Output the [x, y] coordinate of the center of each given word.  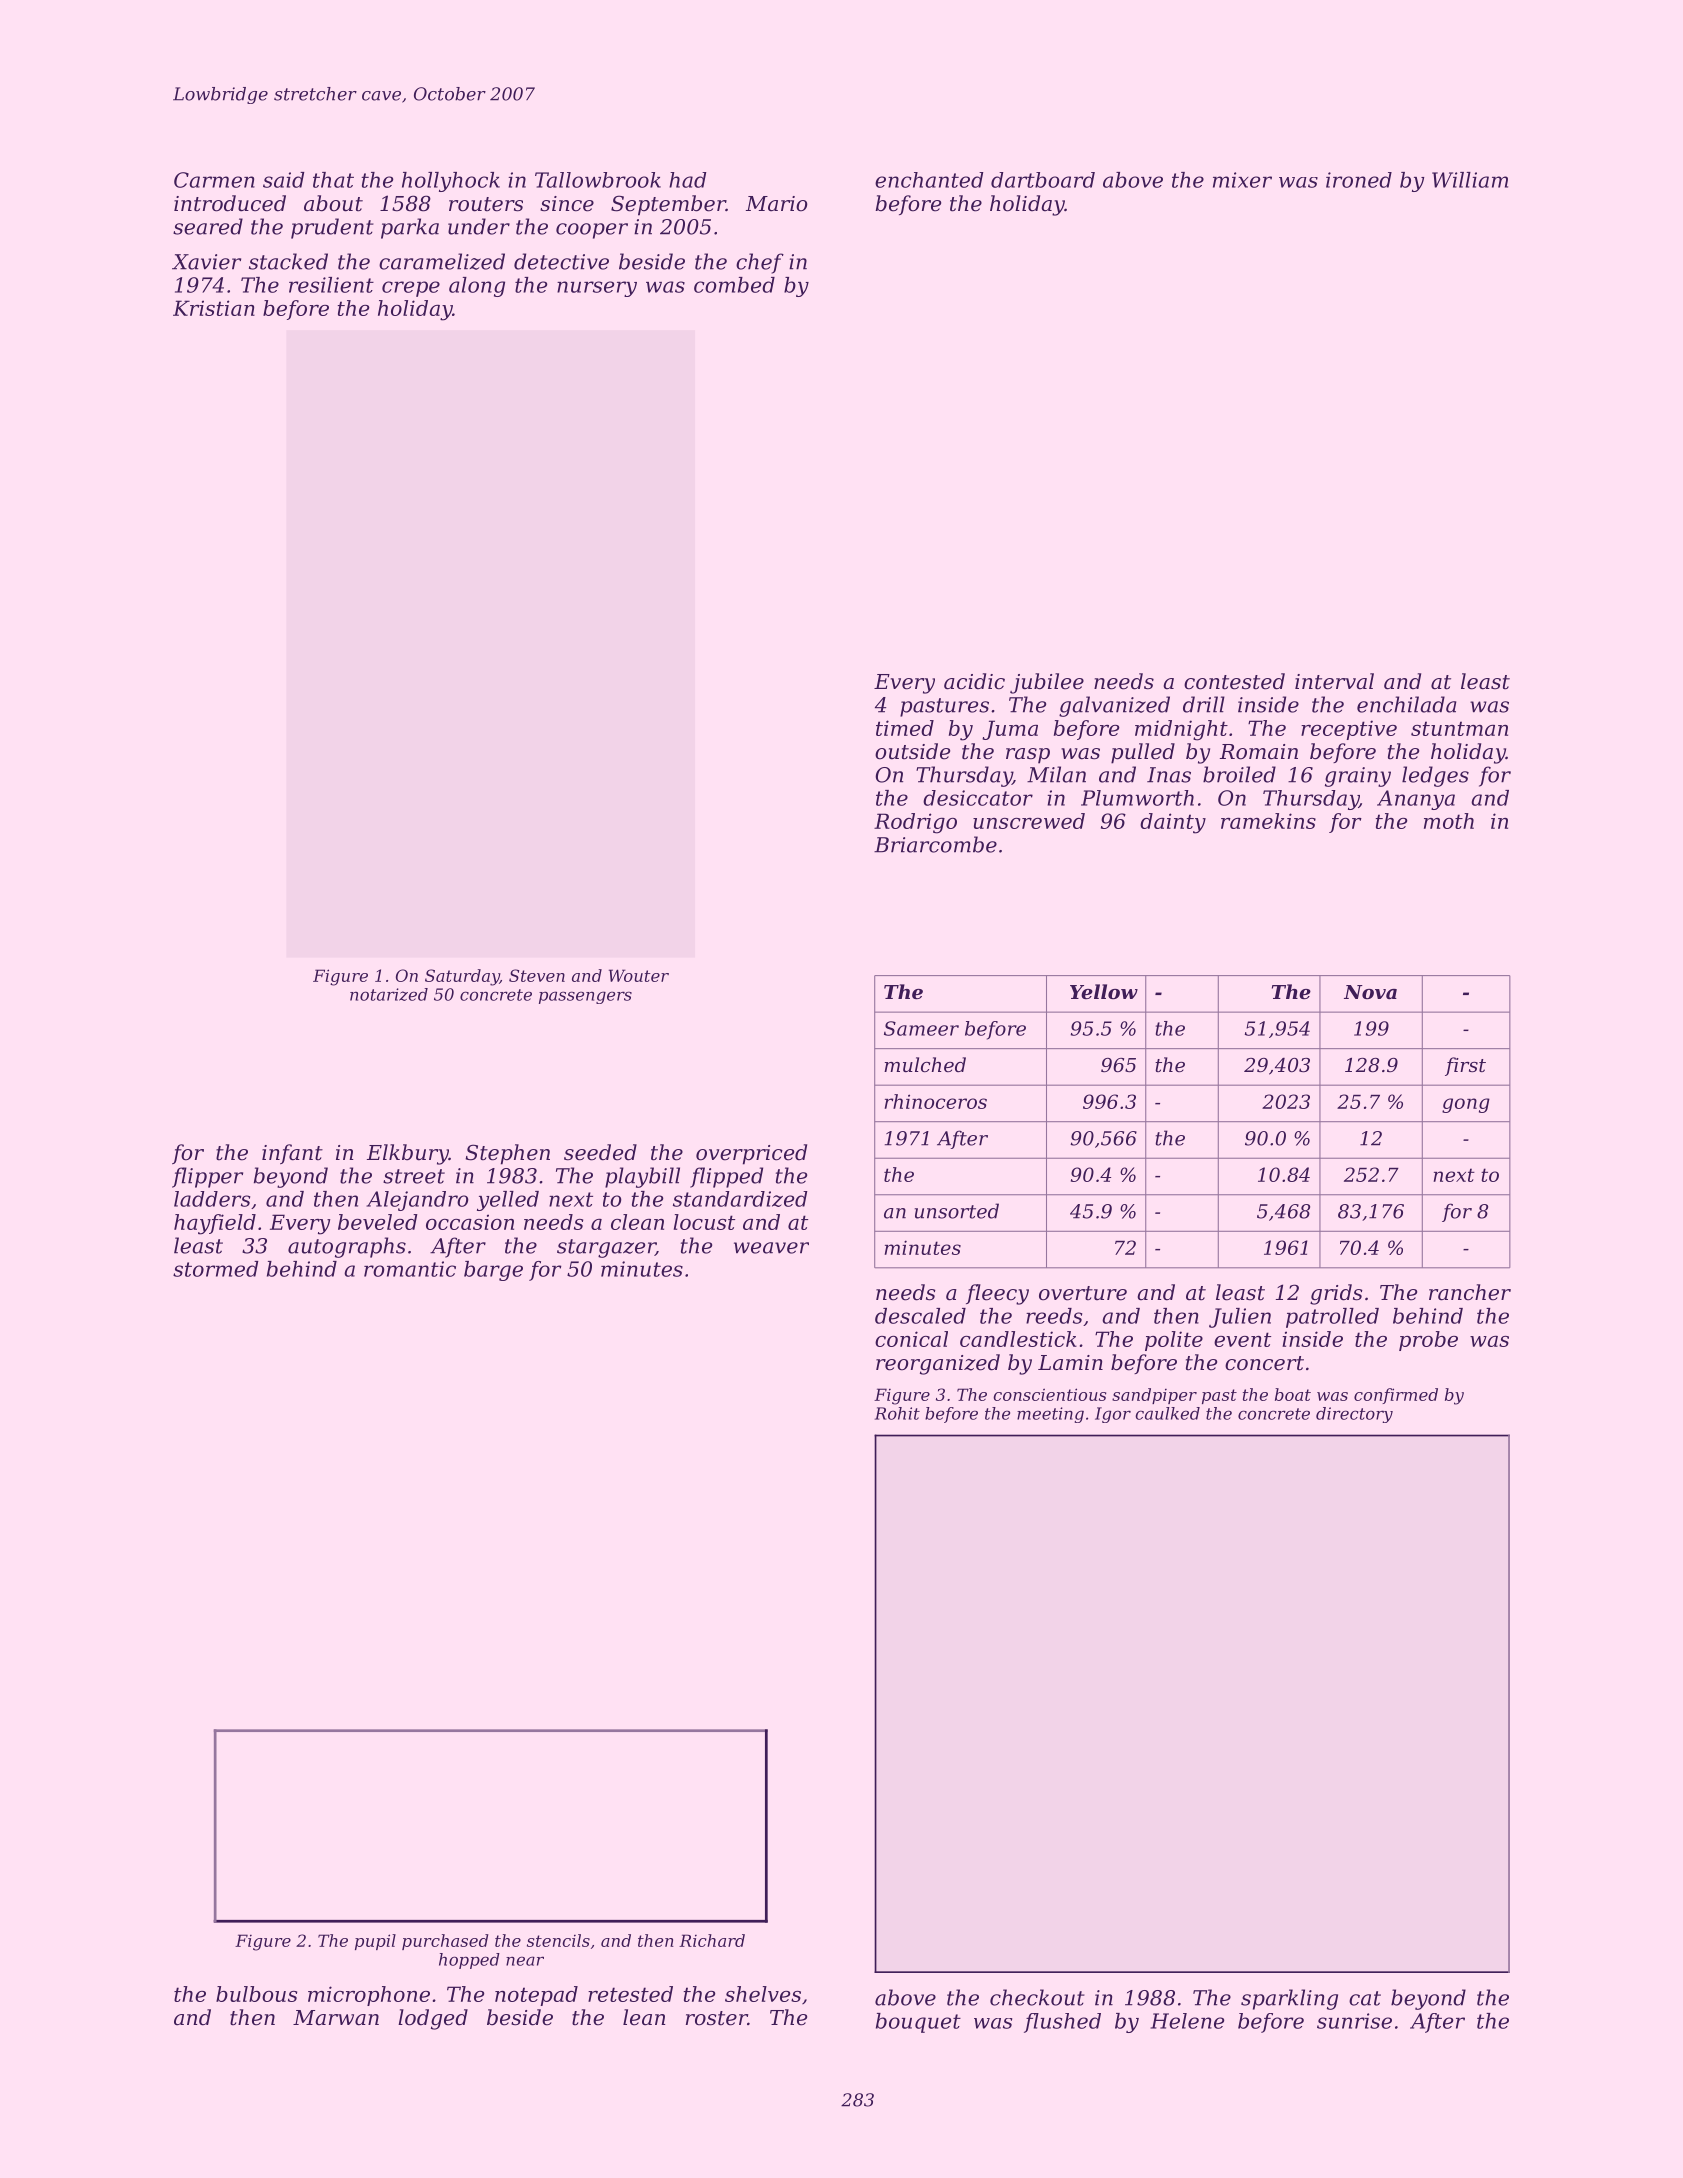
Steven [537, 975]
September [668, 205]
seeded [600, 1152]
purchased [445, 1942]
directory [1354, 1415]
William [1470, 180]
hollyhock [451, 182]
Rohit [897, 1413]
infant [292, 1154]
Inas [1169, 775]
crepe [411, 289]
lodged [433, 2019]
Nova [1370, 992]
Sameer [921, 1028]
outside [912, 751]
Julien [1240, 1318]
